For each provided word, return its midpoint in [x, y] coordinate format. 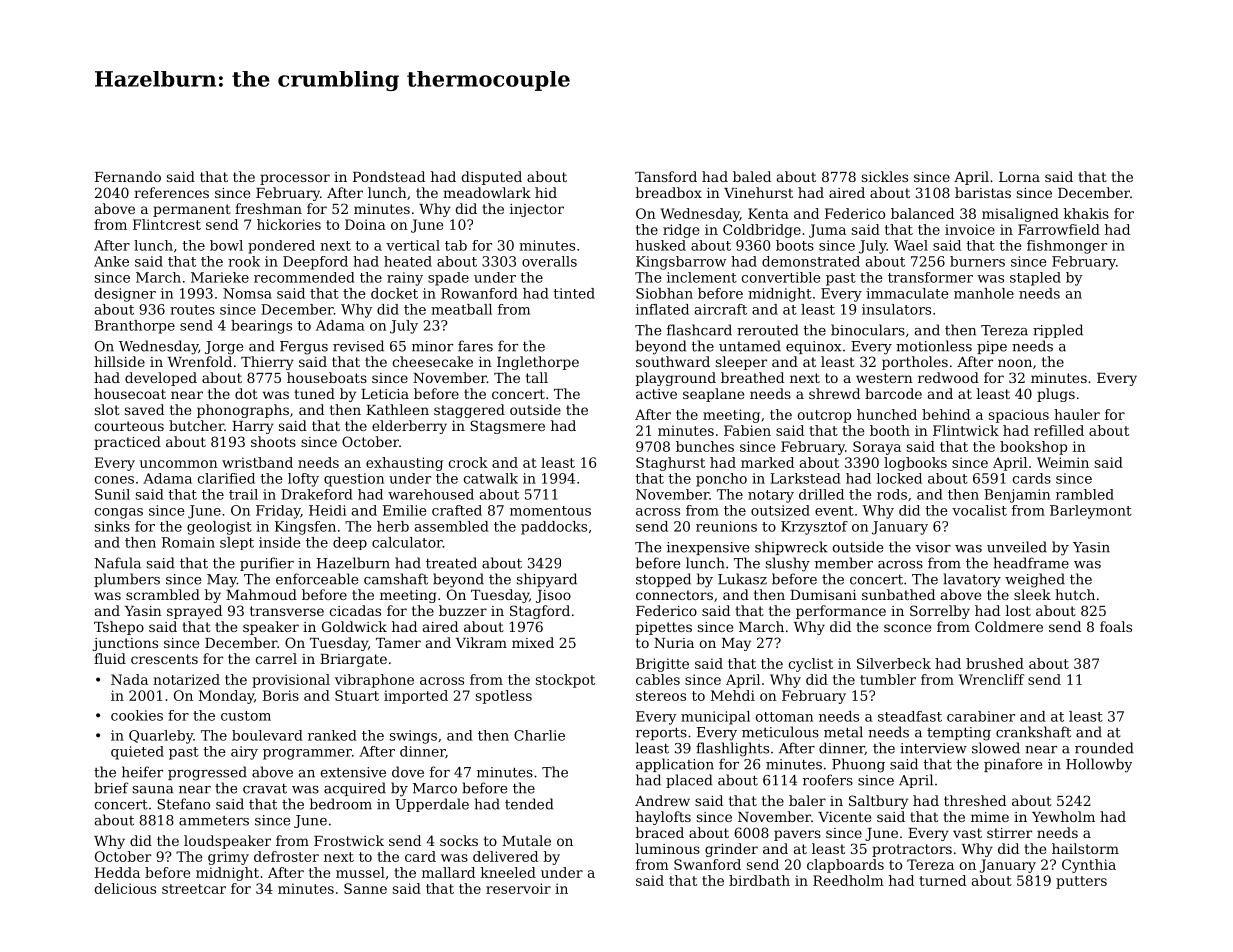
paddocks [554, 528]
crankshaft [1033, 732]
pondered [281, 247]
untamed [750, 346]
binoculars [868, 330]
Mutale [526, 840]
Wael [911, 245]
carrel [276, 658]
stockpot [565, 681]
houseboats [327, 377]
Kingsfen [305, 528]
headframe [1031, 563]
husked [661, 245]
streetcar [194, 889]
